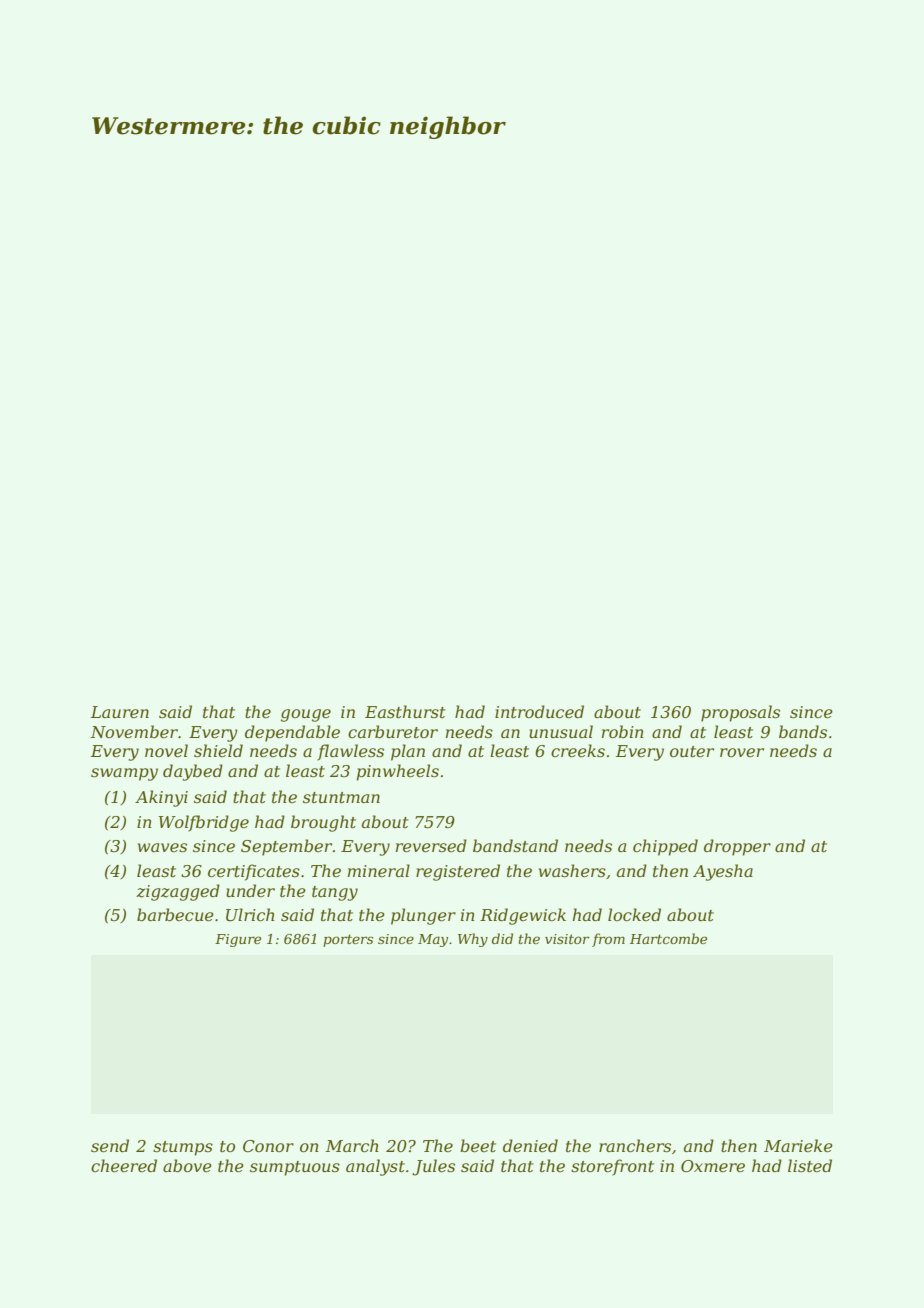 The width and height of the screenshot is (924, 1308). I want to click on outer, so click(692, 751).
